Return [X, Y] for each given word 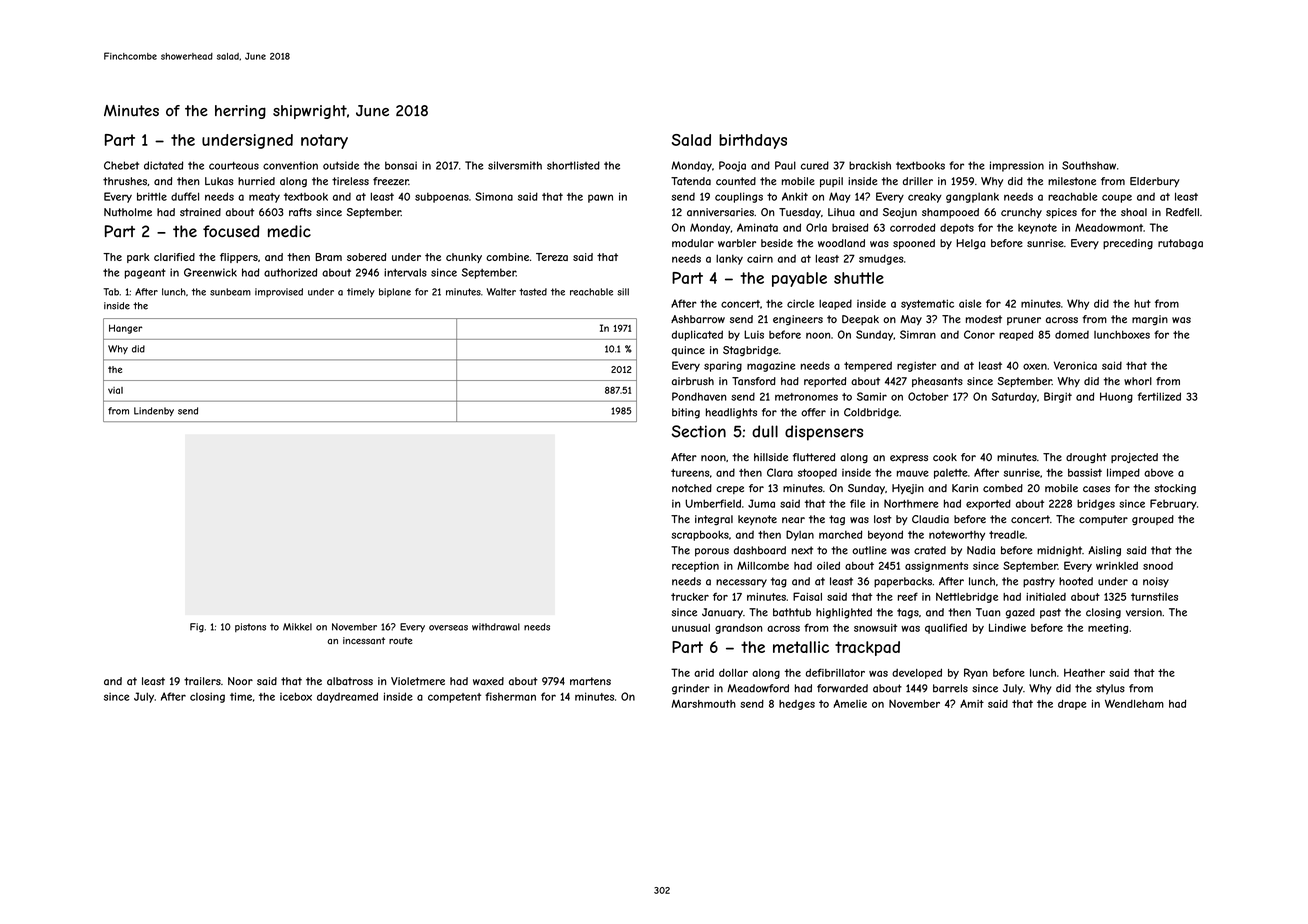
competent [454, 698]
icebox [296, 696]
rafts [300, 212]
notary [324, 141]
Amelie [850, 704]
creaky [925, 197]
